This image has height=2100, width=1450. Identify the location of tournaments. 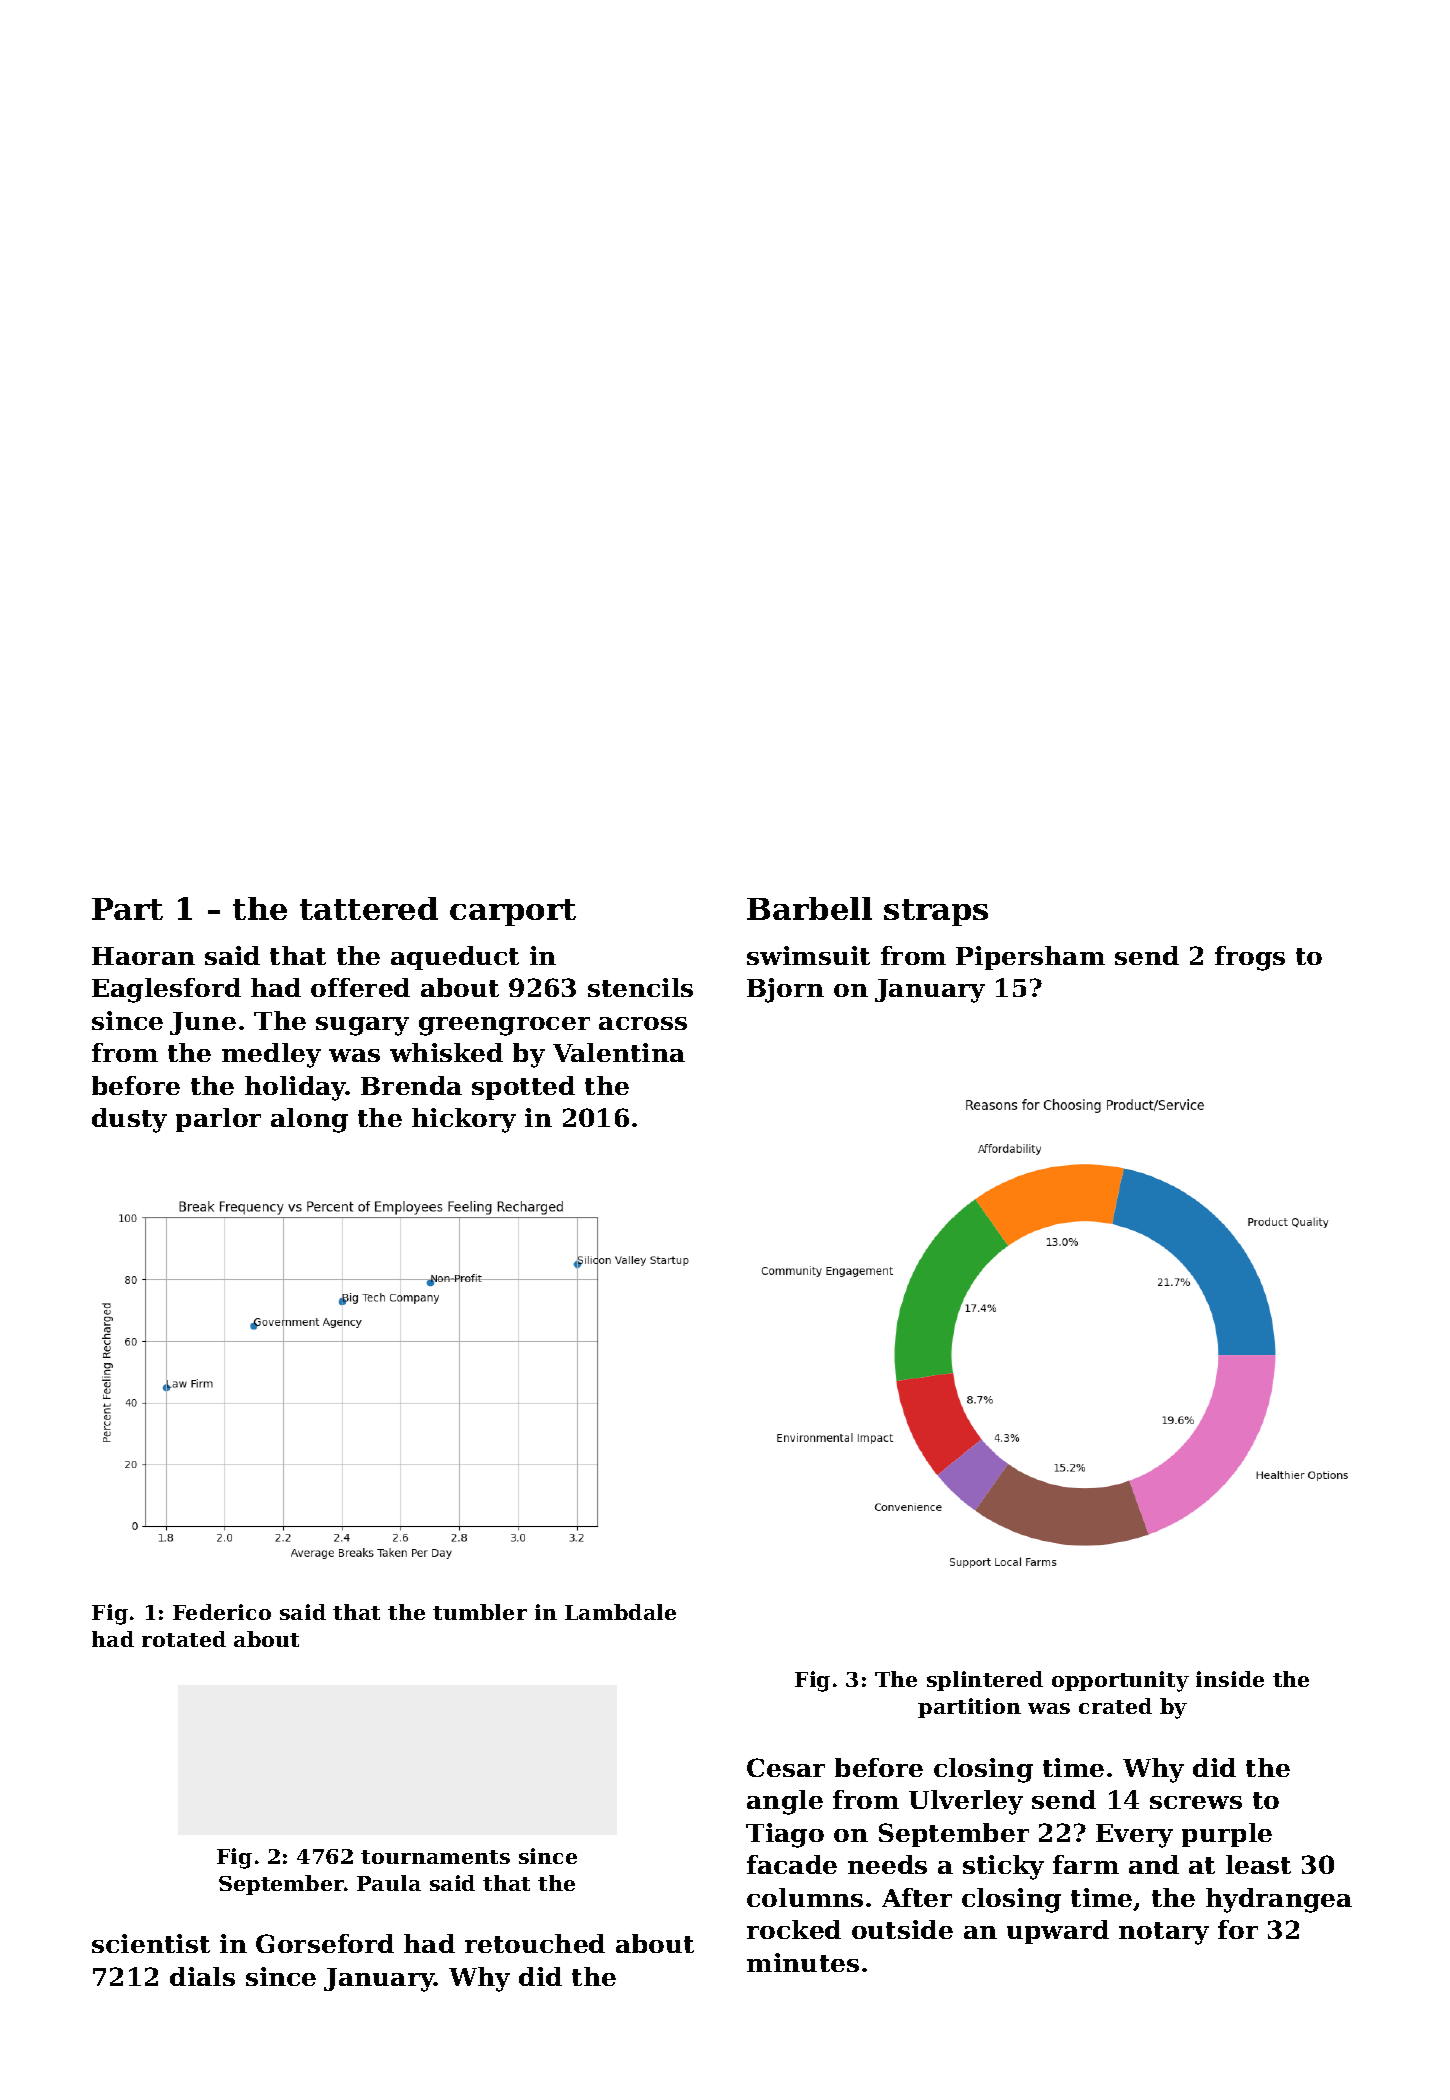
(435, 1857).
